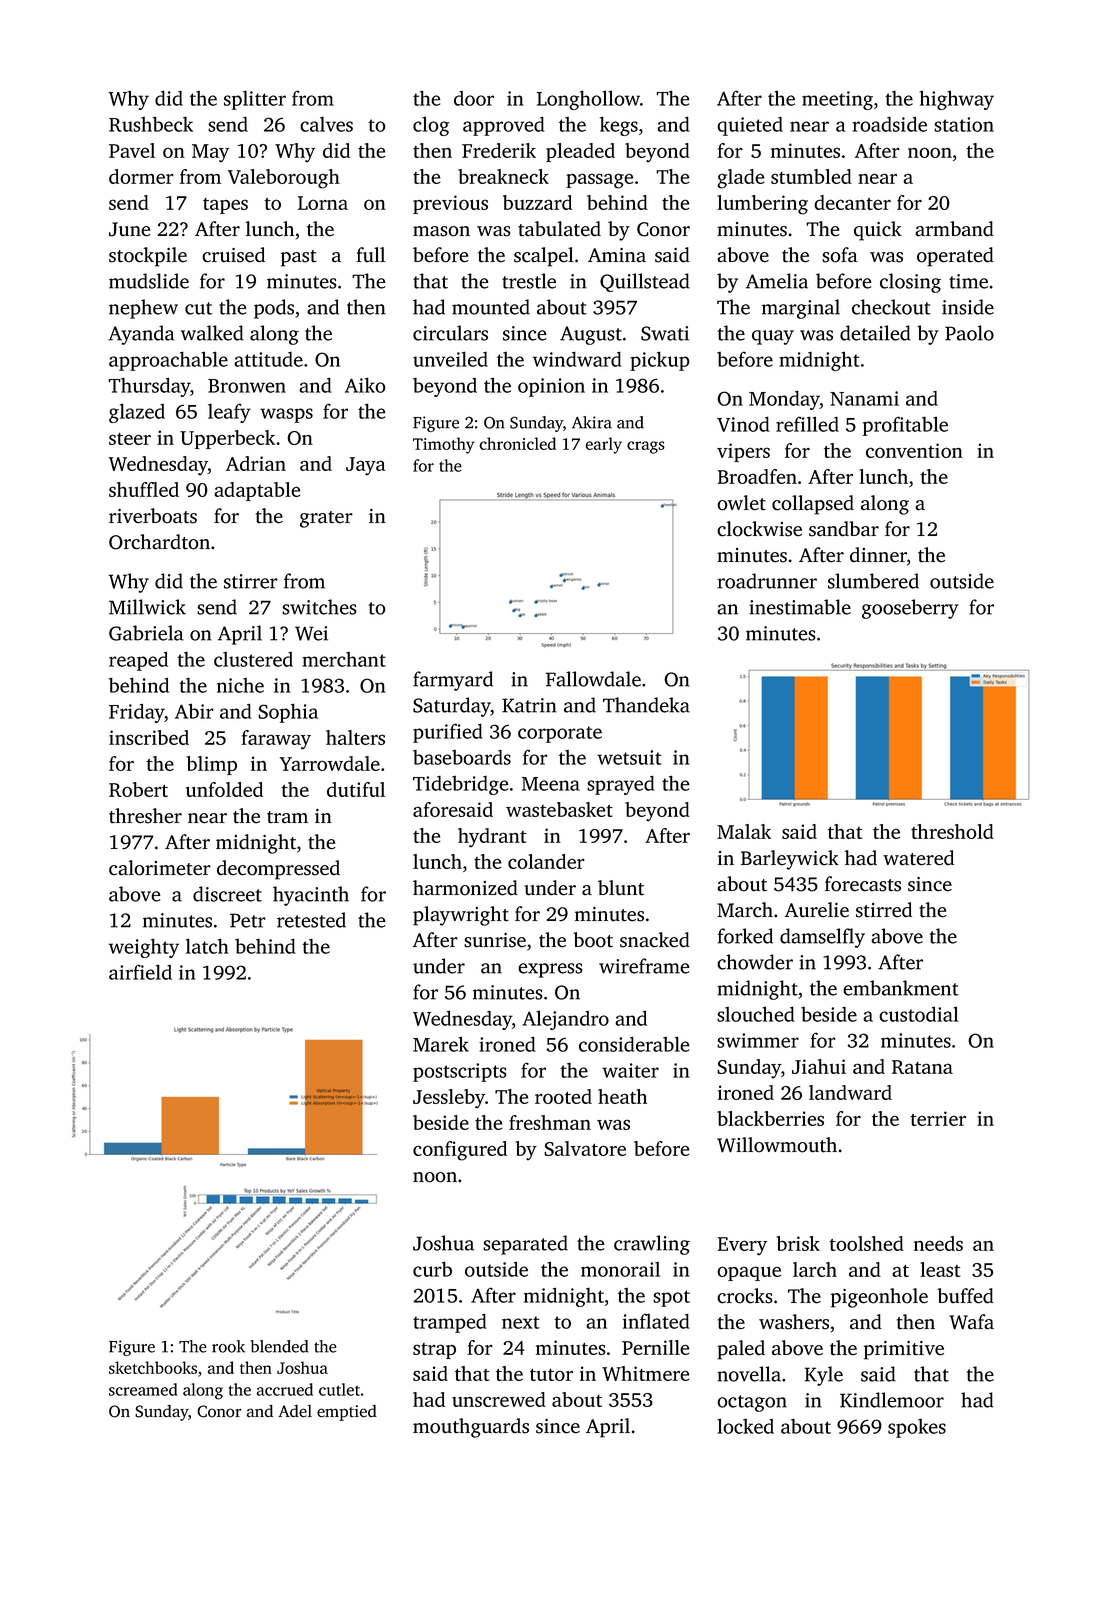  I want to click on station, so click(964, 124).
